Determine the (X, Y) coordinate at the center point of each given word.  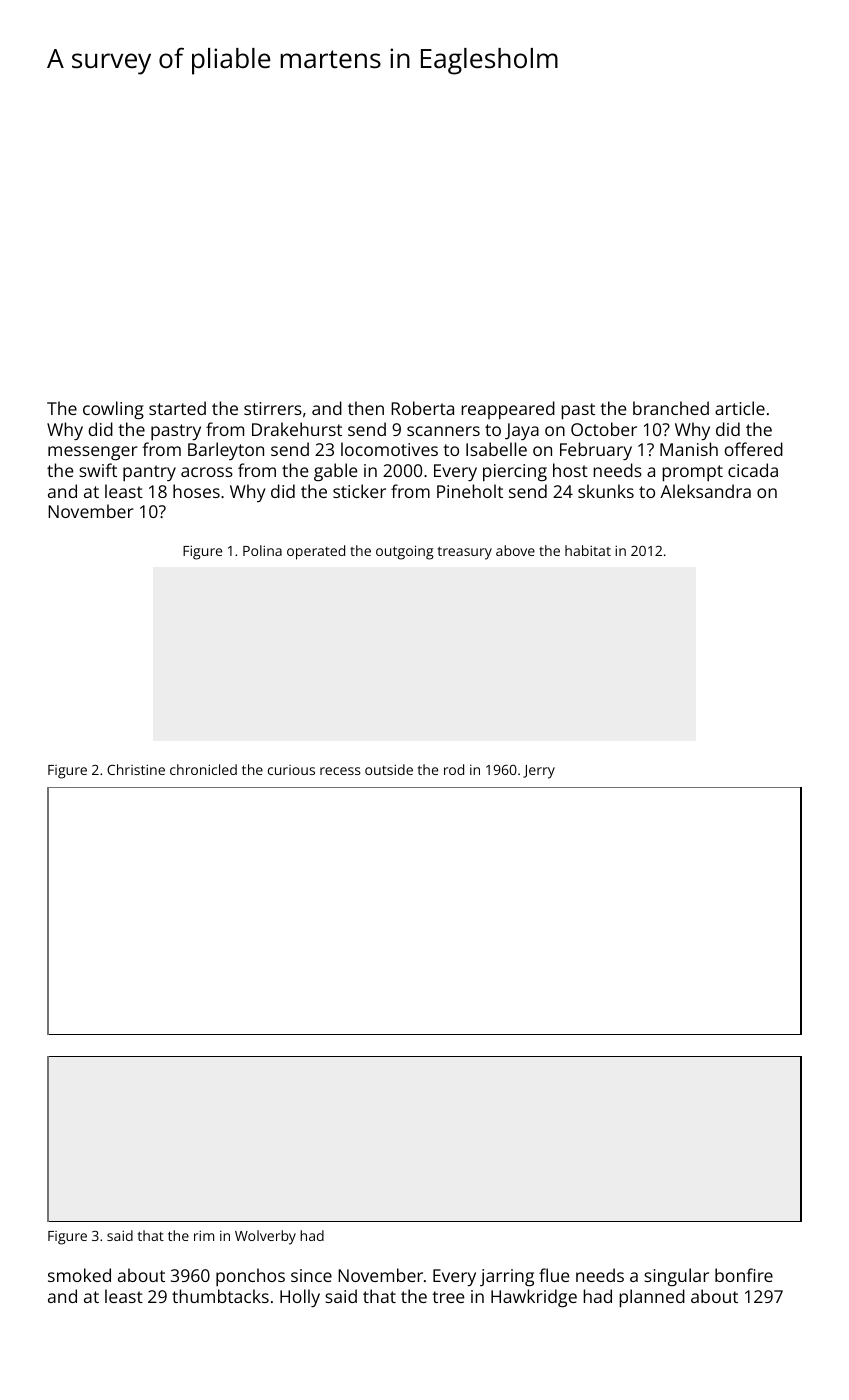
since (311, 1275)
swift (98, 470)
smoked (79, 1275)
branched (671, 408)
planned (652, 1298)
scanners (443, 431)
